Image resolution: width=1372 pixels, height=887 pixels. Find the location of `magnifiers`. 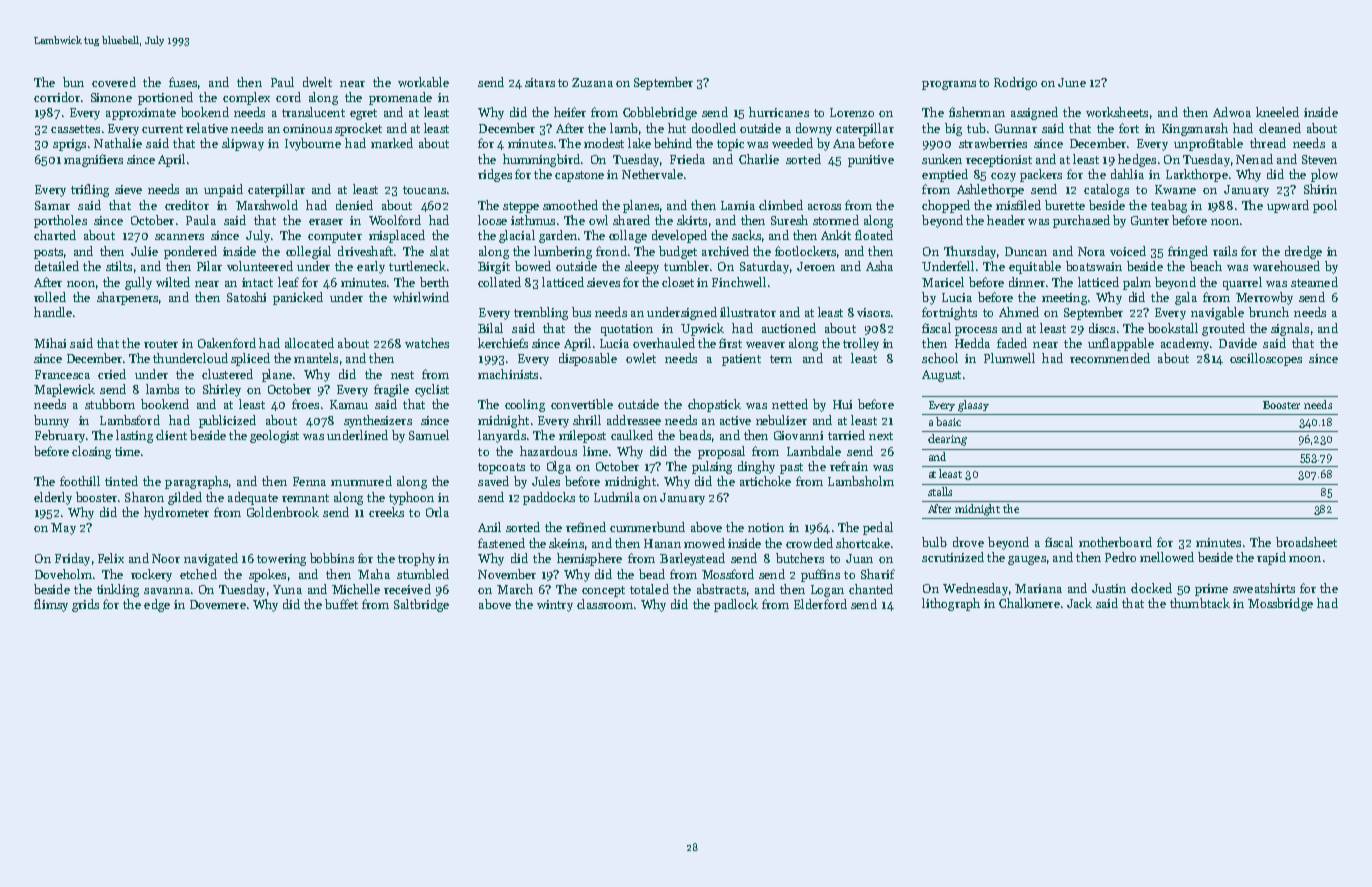

magnifiers is located at coordinates (93, 160).
